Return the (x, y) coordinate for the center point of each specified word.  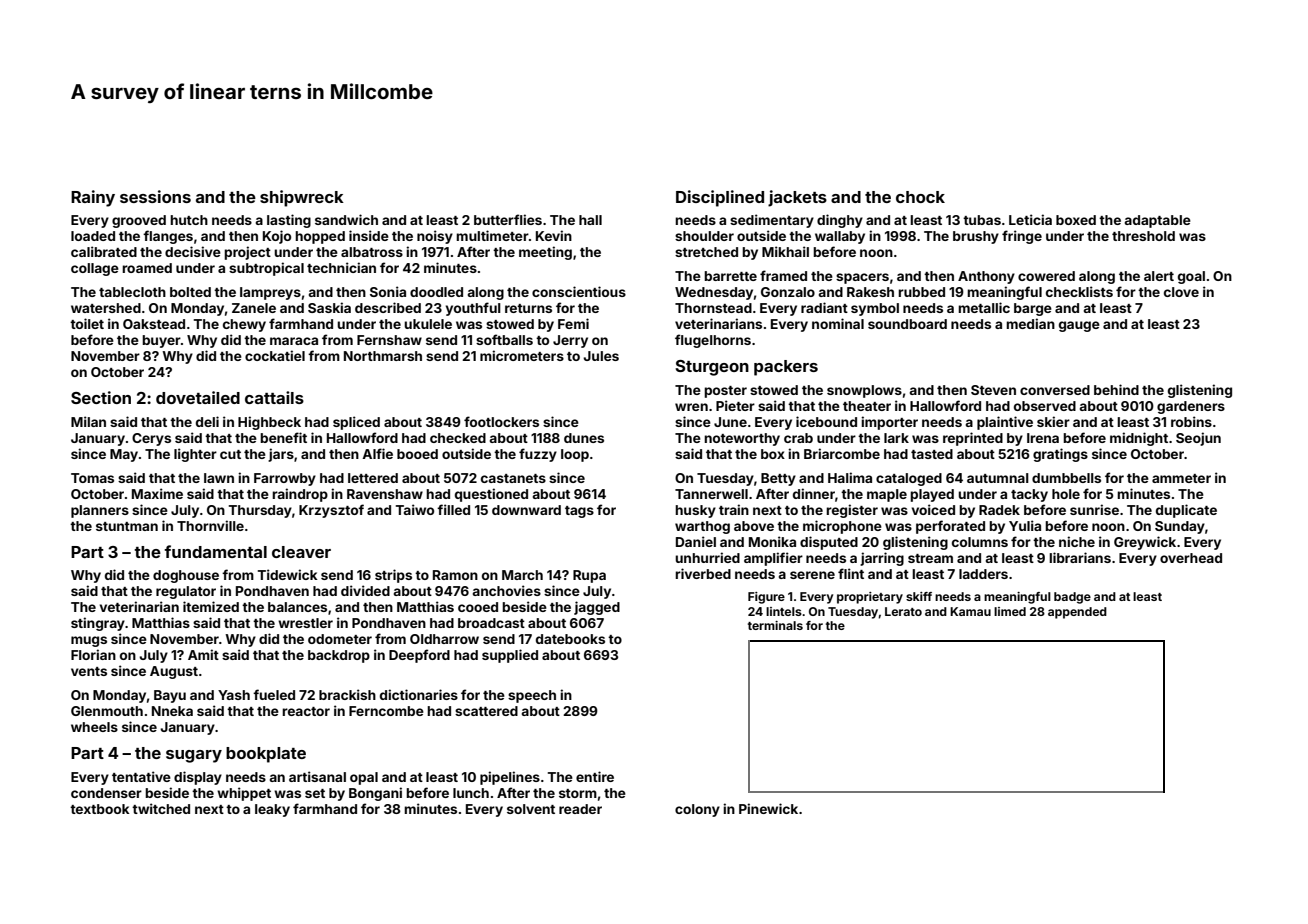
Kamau (970, 611)
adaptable (1157, 221)
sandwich (346, 219)
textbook (100, 809)
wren (691, 407)
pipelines (510, 778)
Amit (203, 654)
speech (532, 696)
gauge (1079, 326)
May (124, 455)
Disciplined (720, 198)
